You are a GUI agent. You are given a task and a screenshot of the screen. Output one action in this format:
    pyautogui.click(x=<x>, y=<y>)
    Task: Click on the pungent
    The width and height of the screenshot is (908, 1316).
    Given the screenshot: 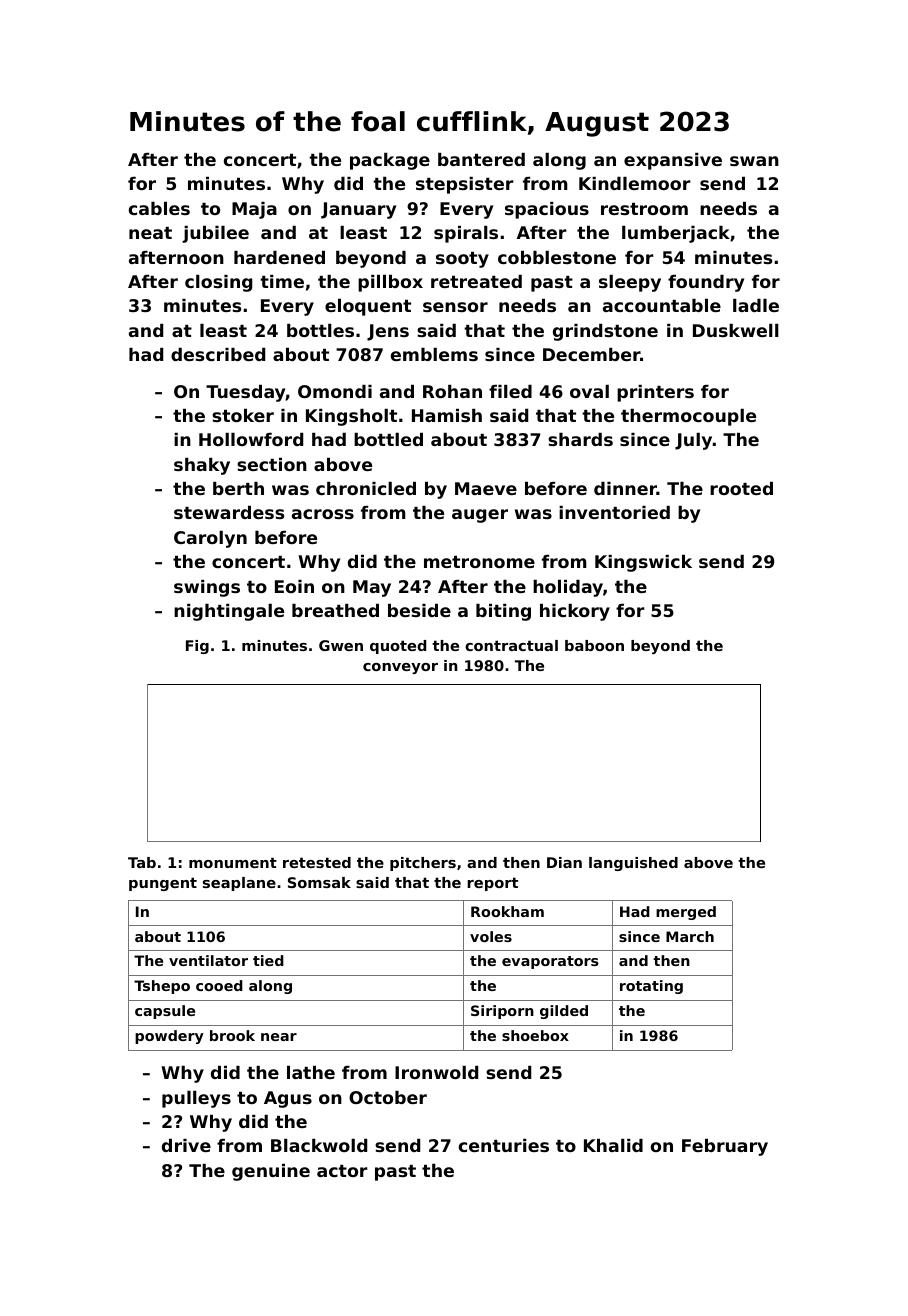 What is the action you would take?
    pyautogui.click(x=163, y=884)
